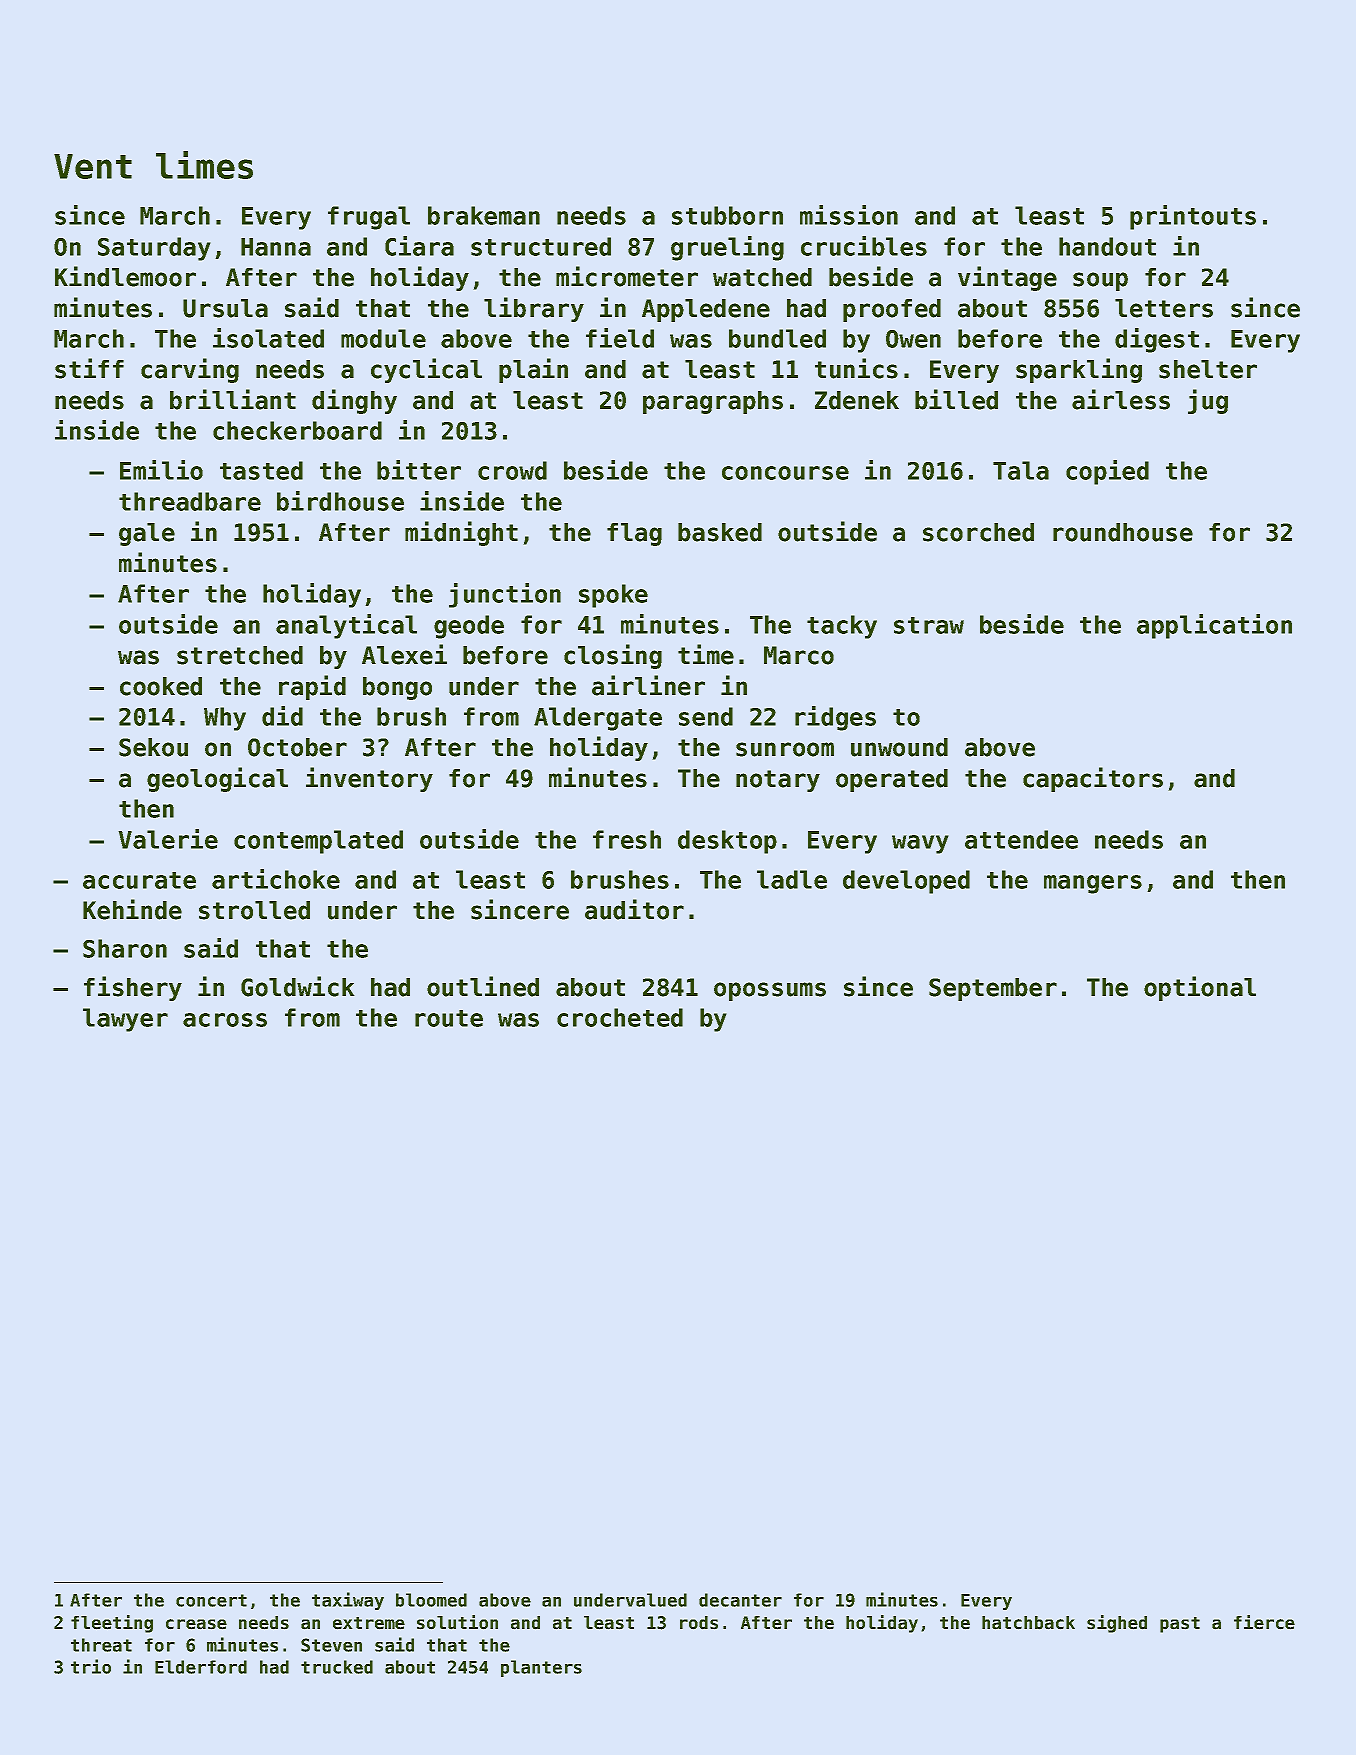  Describe the element at coordinates (1200, 988) in the screenshot. I see `optional` at that location.
